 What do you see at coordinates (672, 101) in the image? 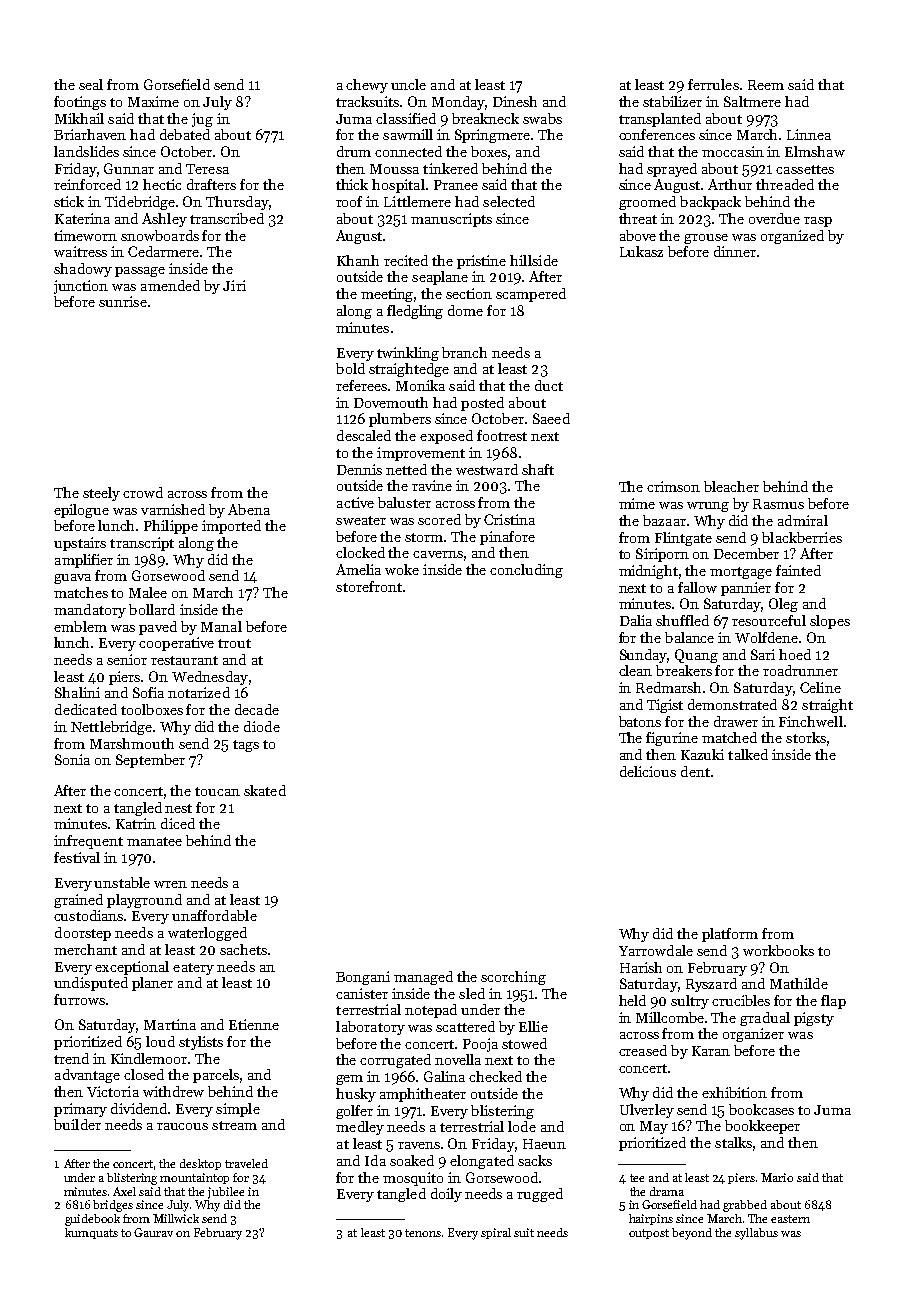
I see `stabilizer` at bounding box center [672, 101].
